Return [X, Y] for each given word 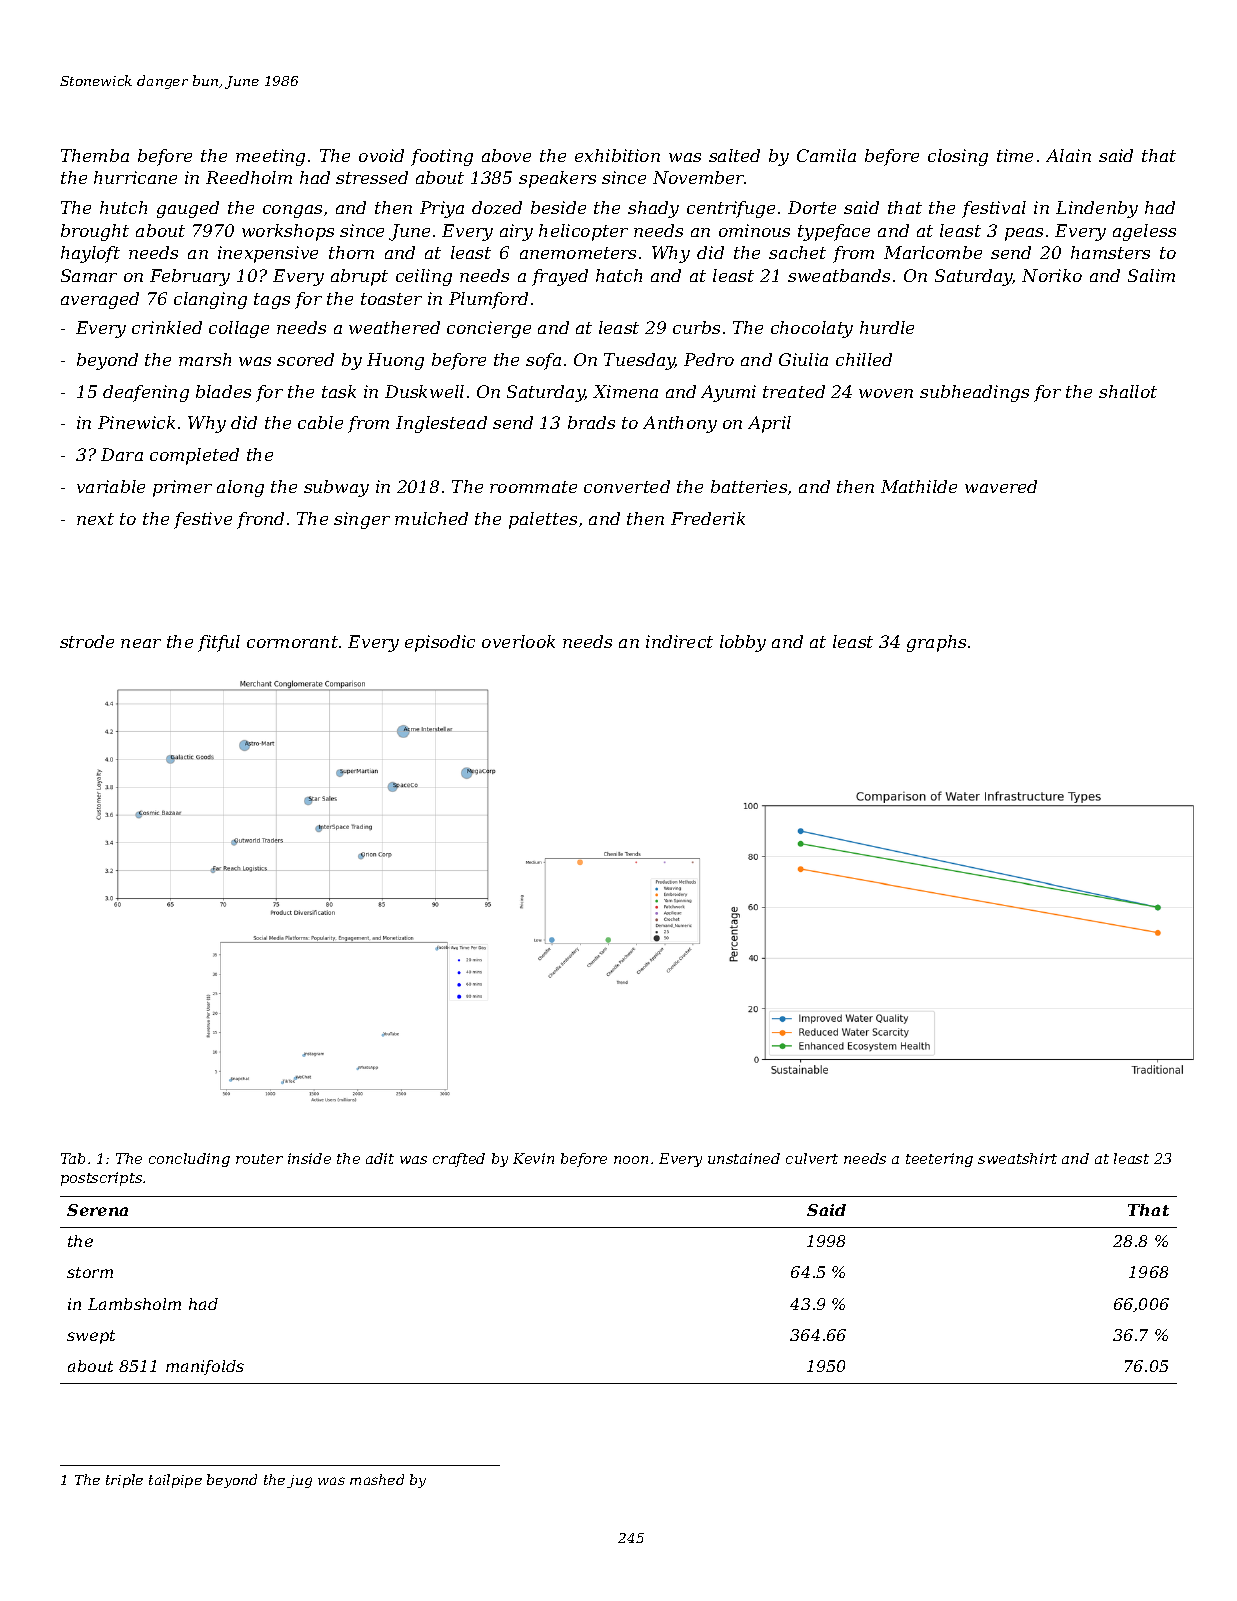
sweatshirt [1017, 1158]
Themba [95, 155]
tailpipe [175, 1481]
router [259, 1159]
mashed [377, 1479]
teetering [939, 1160]
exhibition [617, 155]
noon [631, 1160]
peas [1024, 234]
